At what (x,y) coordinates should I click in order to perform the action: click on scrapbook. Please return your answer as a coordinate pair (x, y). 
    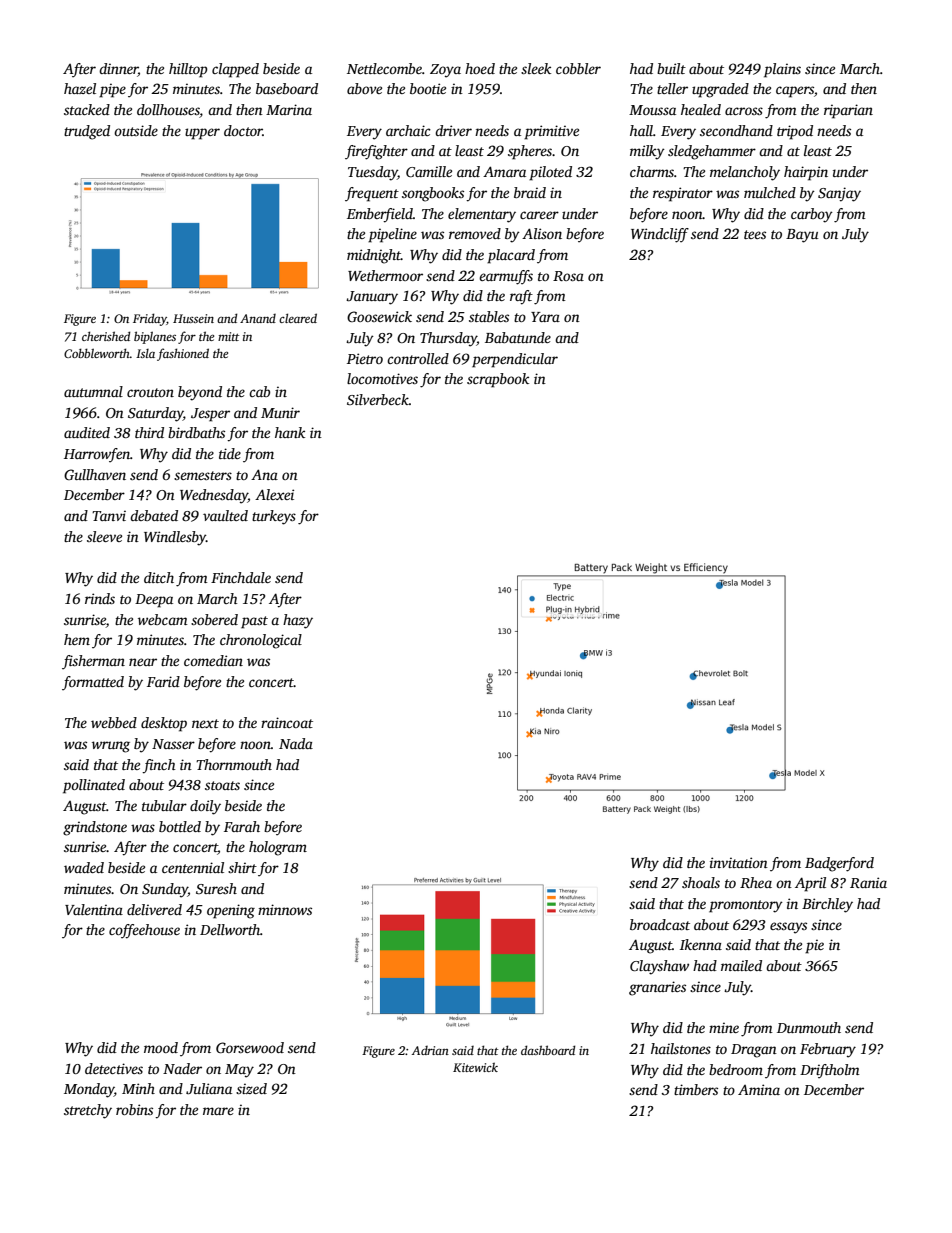
    Looking at the image, I should click on (498, 380).
